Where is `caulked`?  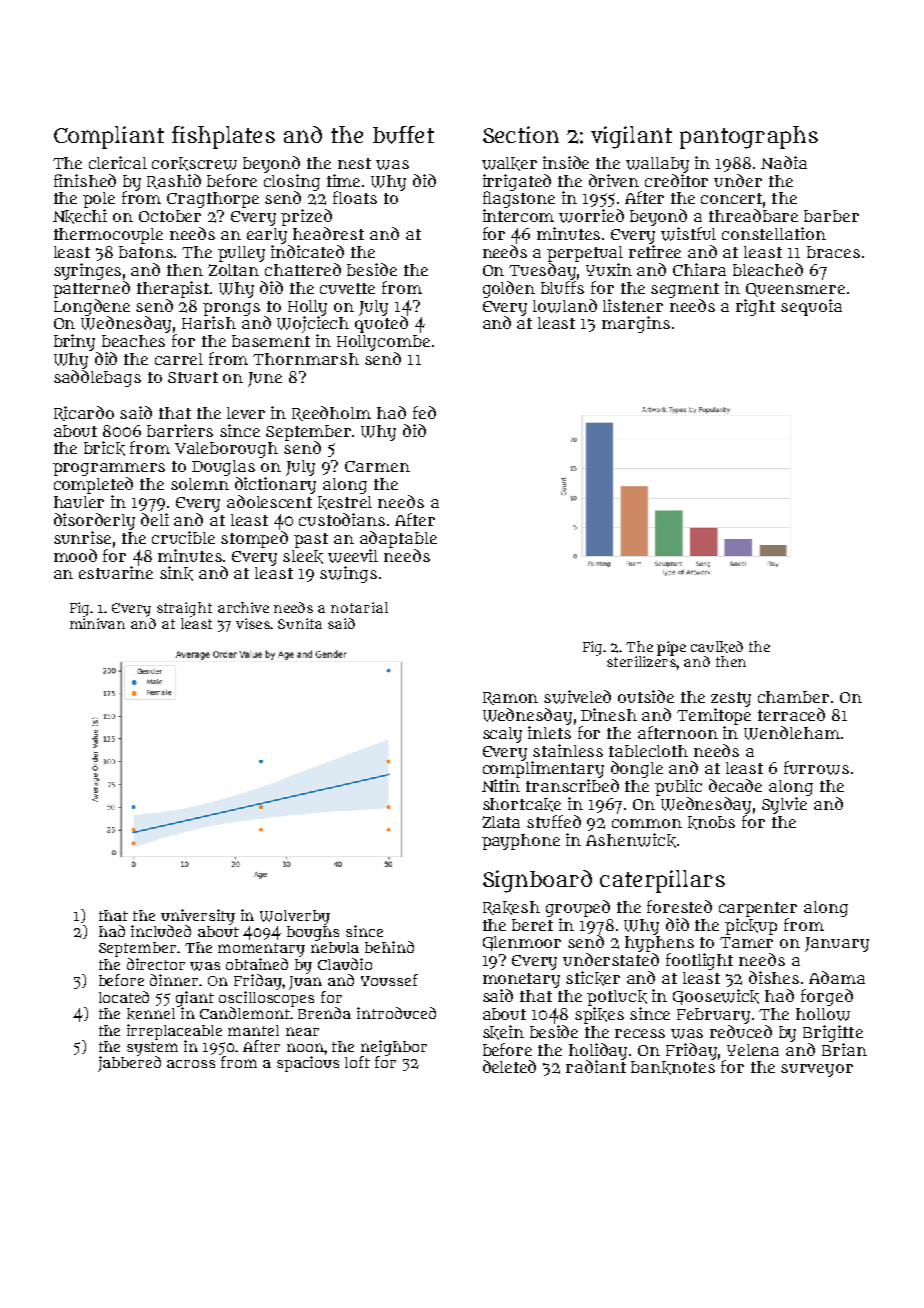 caulked is located at coordinates (717, 647).
